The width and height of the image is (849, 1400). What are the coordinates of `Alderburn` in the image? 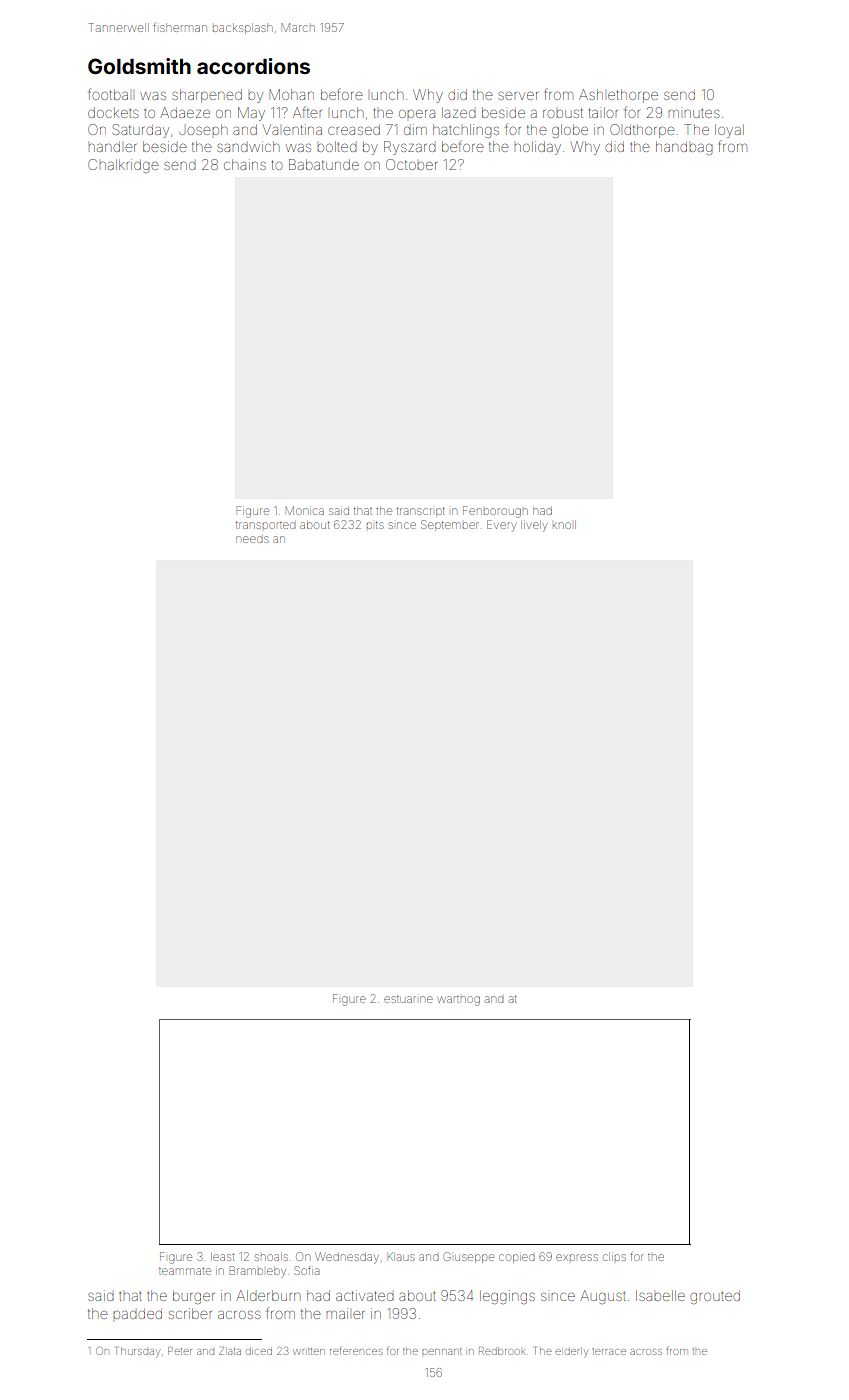 It's located at (268, 1295).
